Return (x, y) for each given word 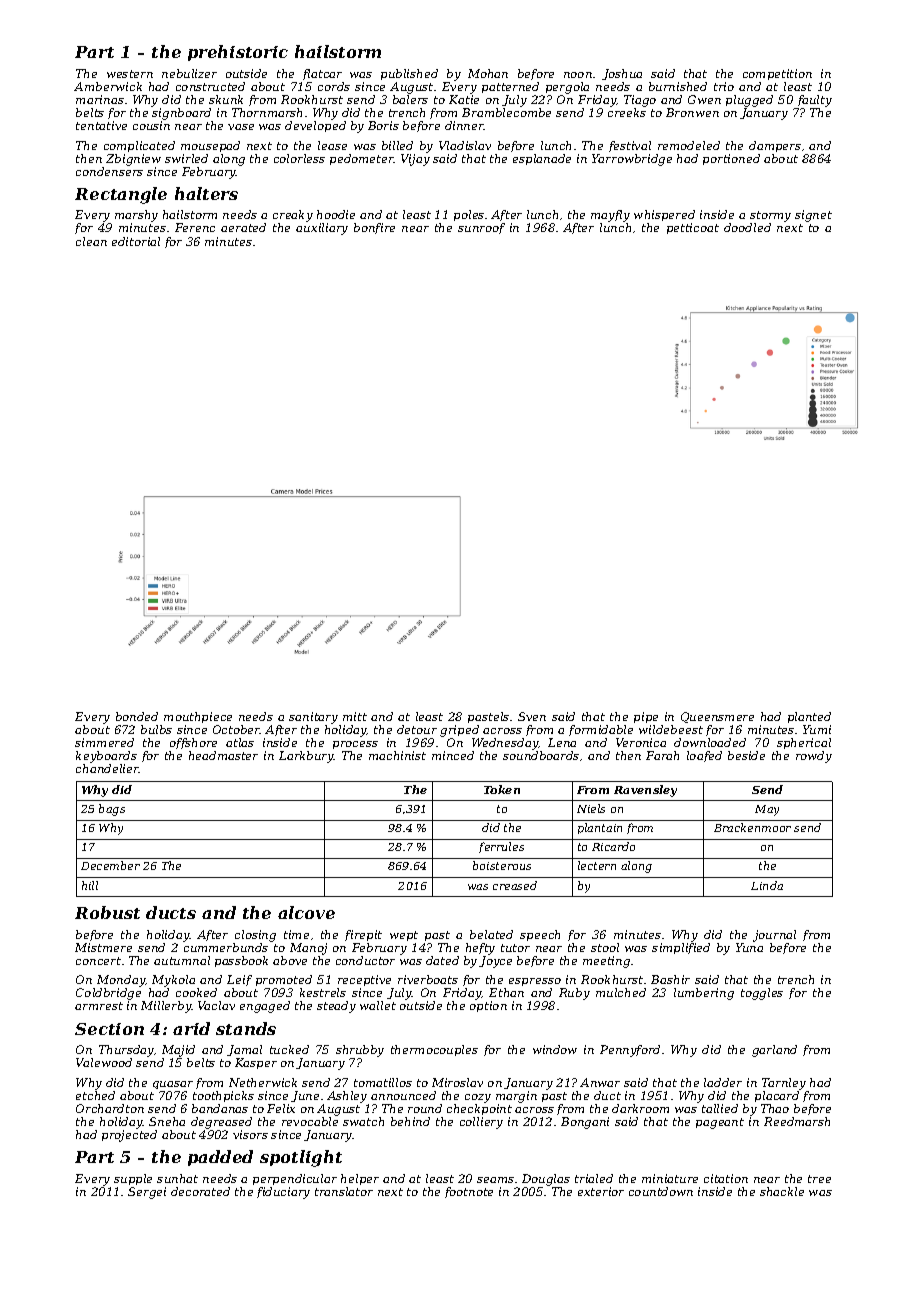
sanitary (313, 718)
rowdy (814, 757)
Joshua (622, 74)
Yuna (749, 947)
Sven (532, 716)
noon (578, 75)
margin (516, 1097)
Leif (239, 980)
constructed (210, 86)
